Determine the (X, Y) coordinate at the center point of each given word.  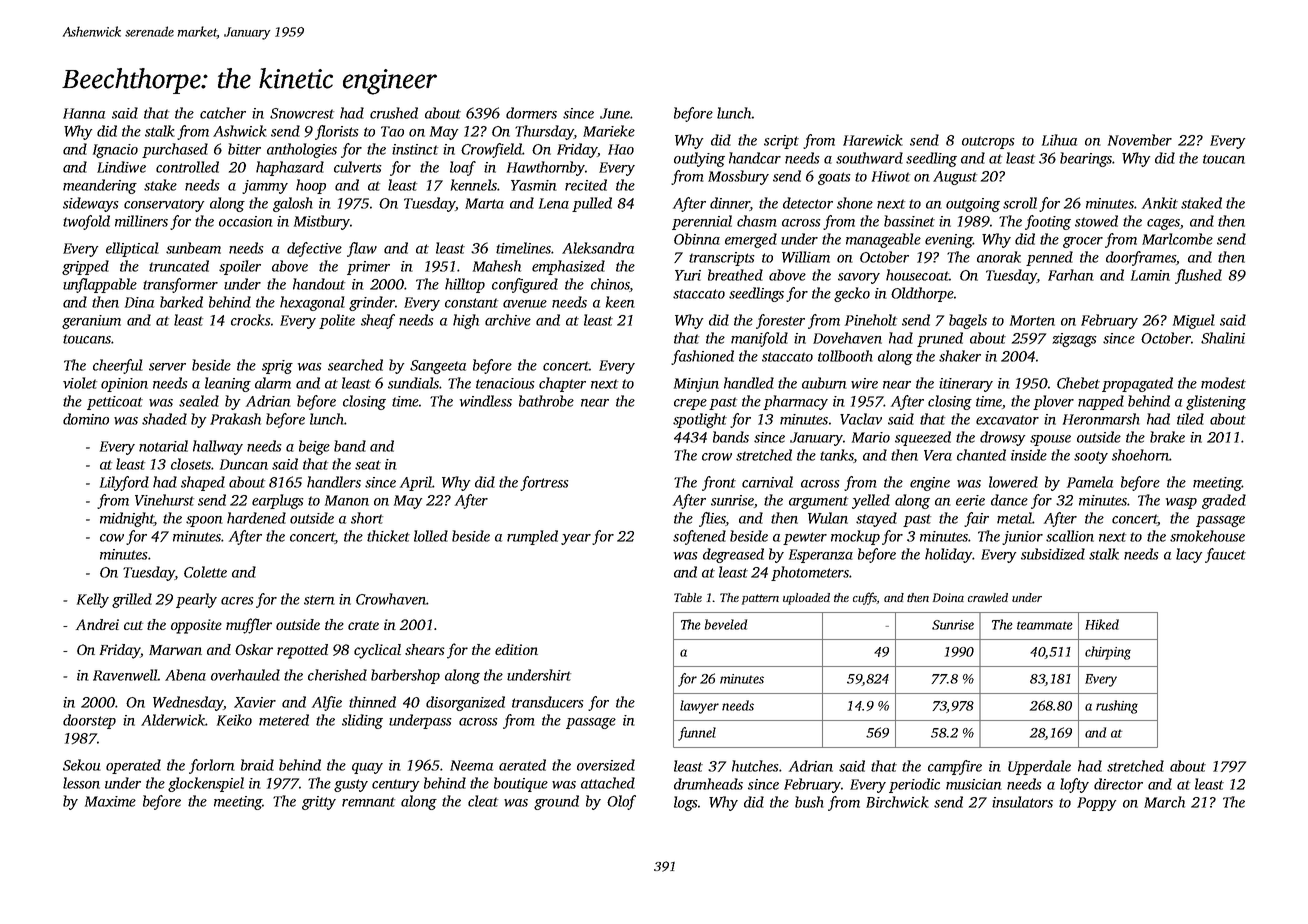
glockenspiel (206, 784)
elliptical (132, 249)
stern (319, 600)
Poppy (1096, 804)
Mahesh (497, 266)
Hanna (84, 113)
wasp (1181, 503)
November (1140, 140)
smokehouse (1207, 536)
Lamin (1150, 275)
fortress (544, 483)
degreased (733, 555)
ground (556, 802)
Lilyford (124, 483)
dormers (531, 113)
